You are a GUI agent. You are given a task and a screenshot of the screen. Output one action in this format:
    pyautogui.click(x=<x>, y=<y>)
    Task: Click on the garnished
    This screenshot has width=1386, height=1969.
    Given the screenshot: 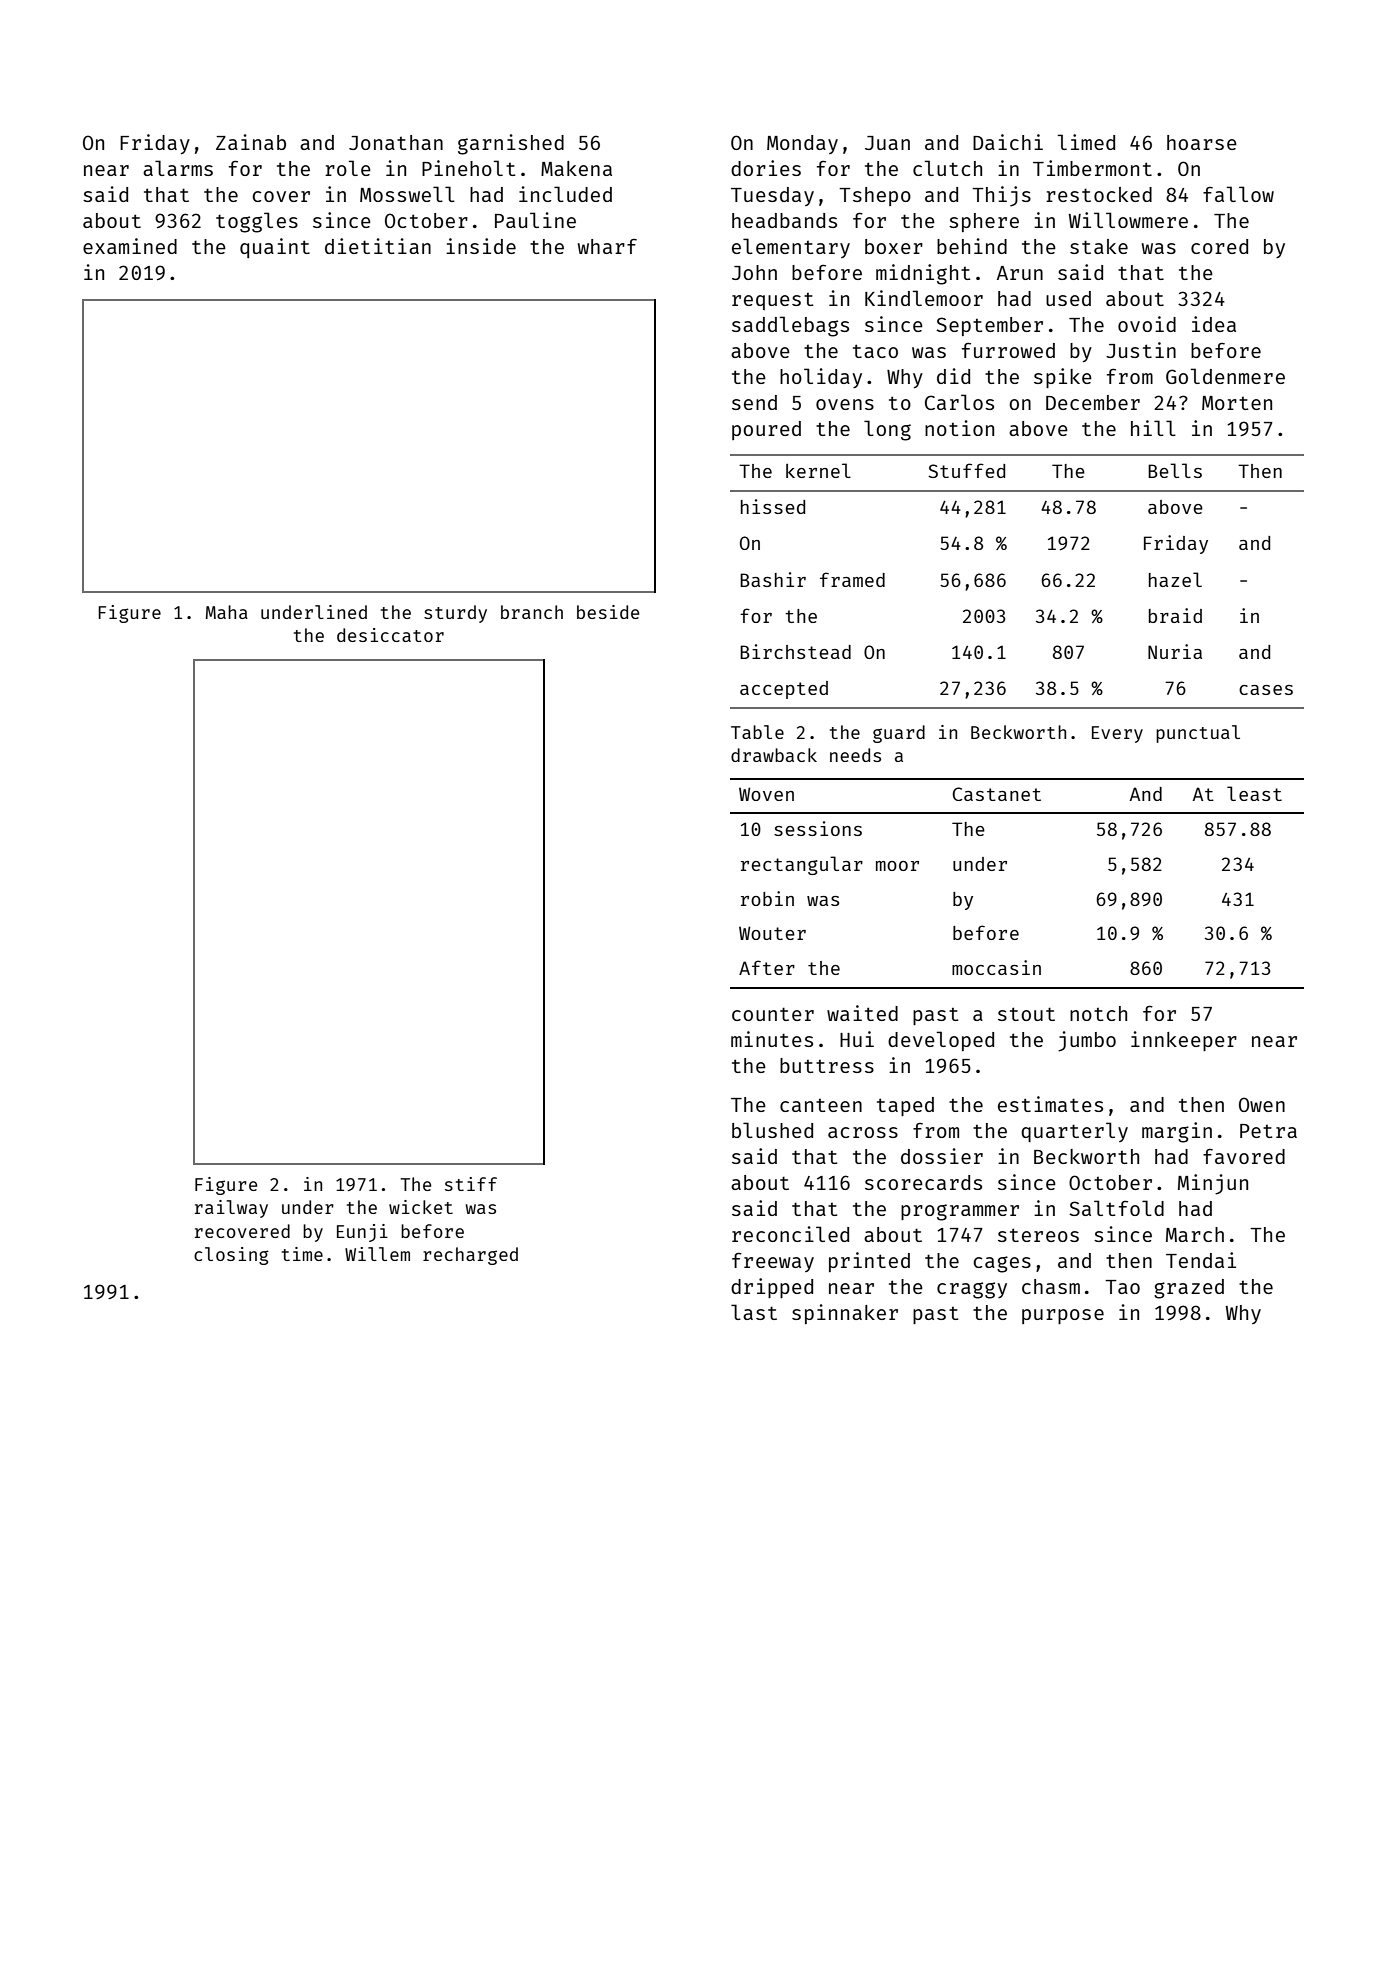 What is the action you would take?
    pyautogui.click(x=511, y=144)
